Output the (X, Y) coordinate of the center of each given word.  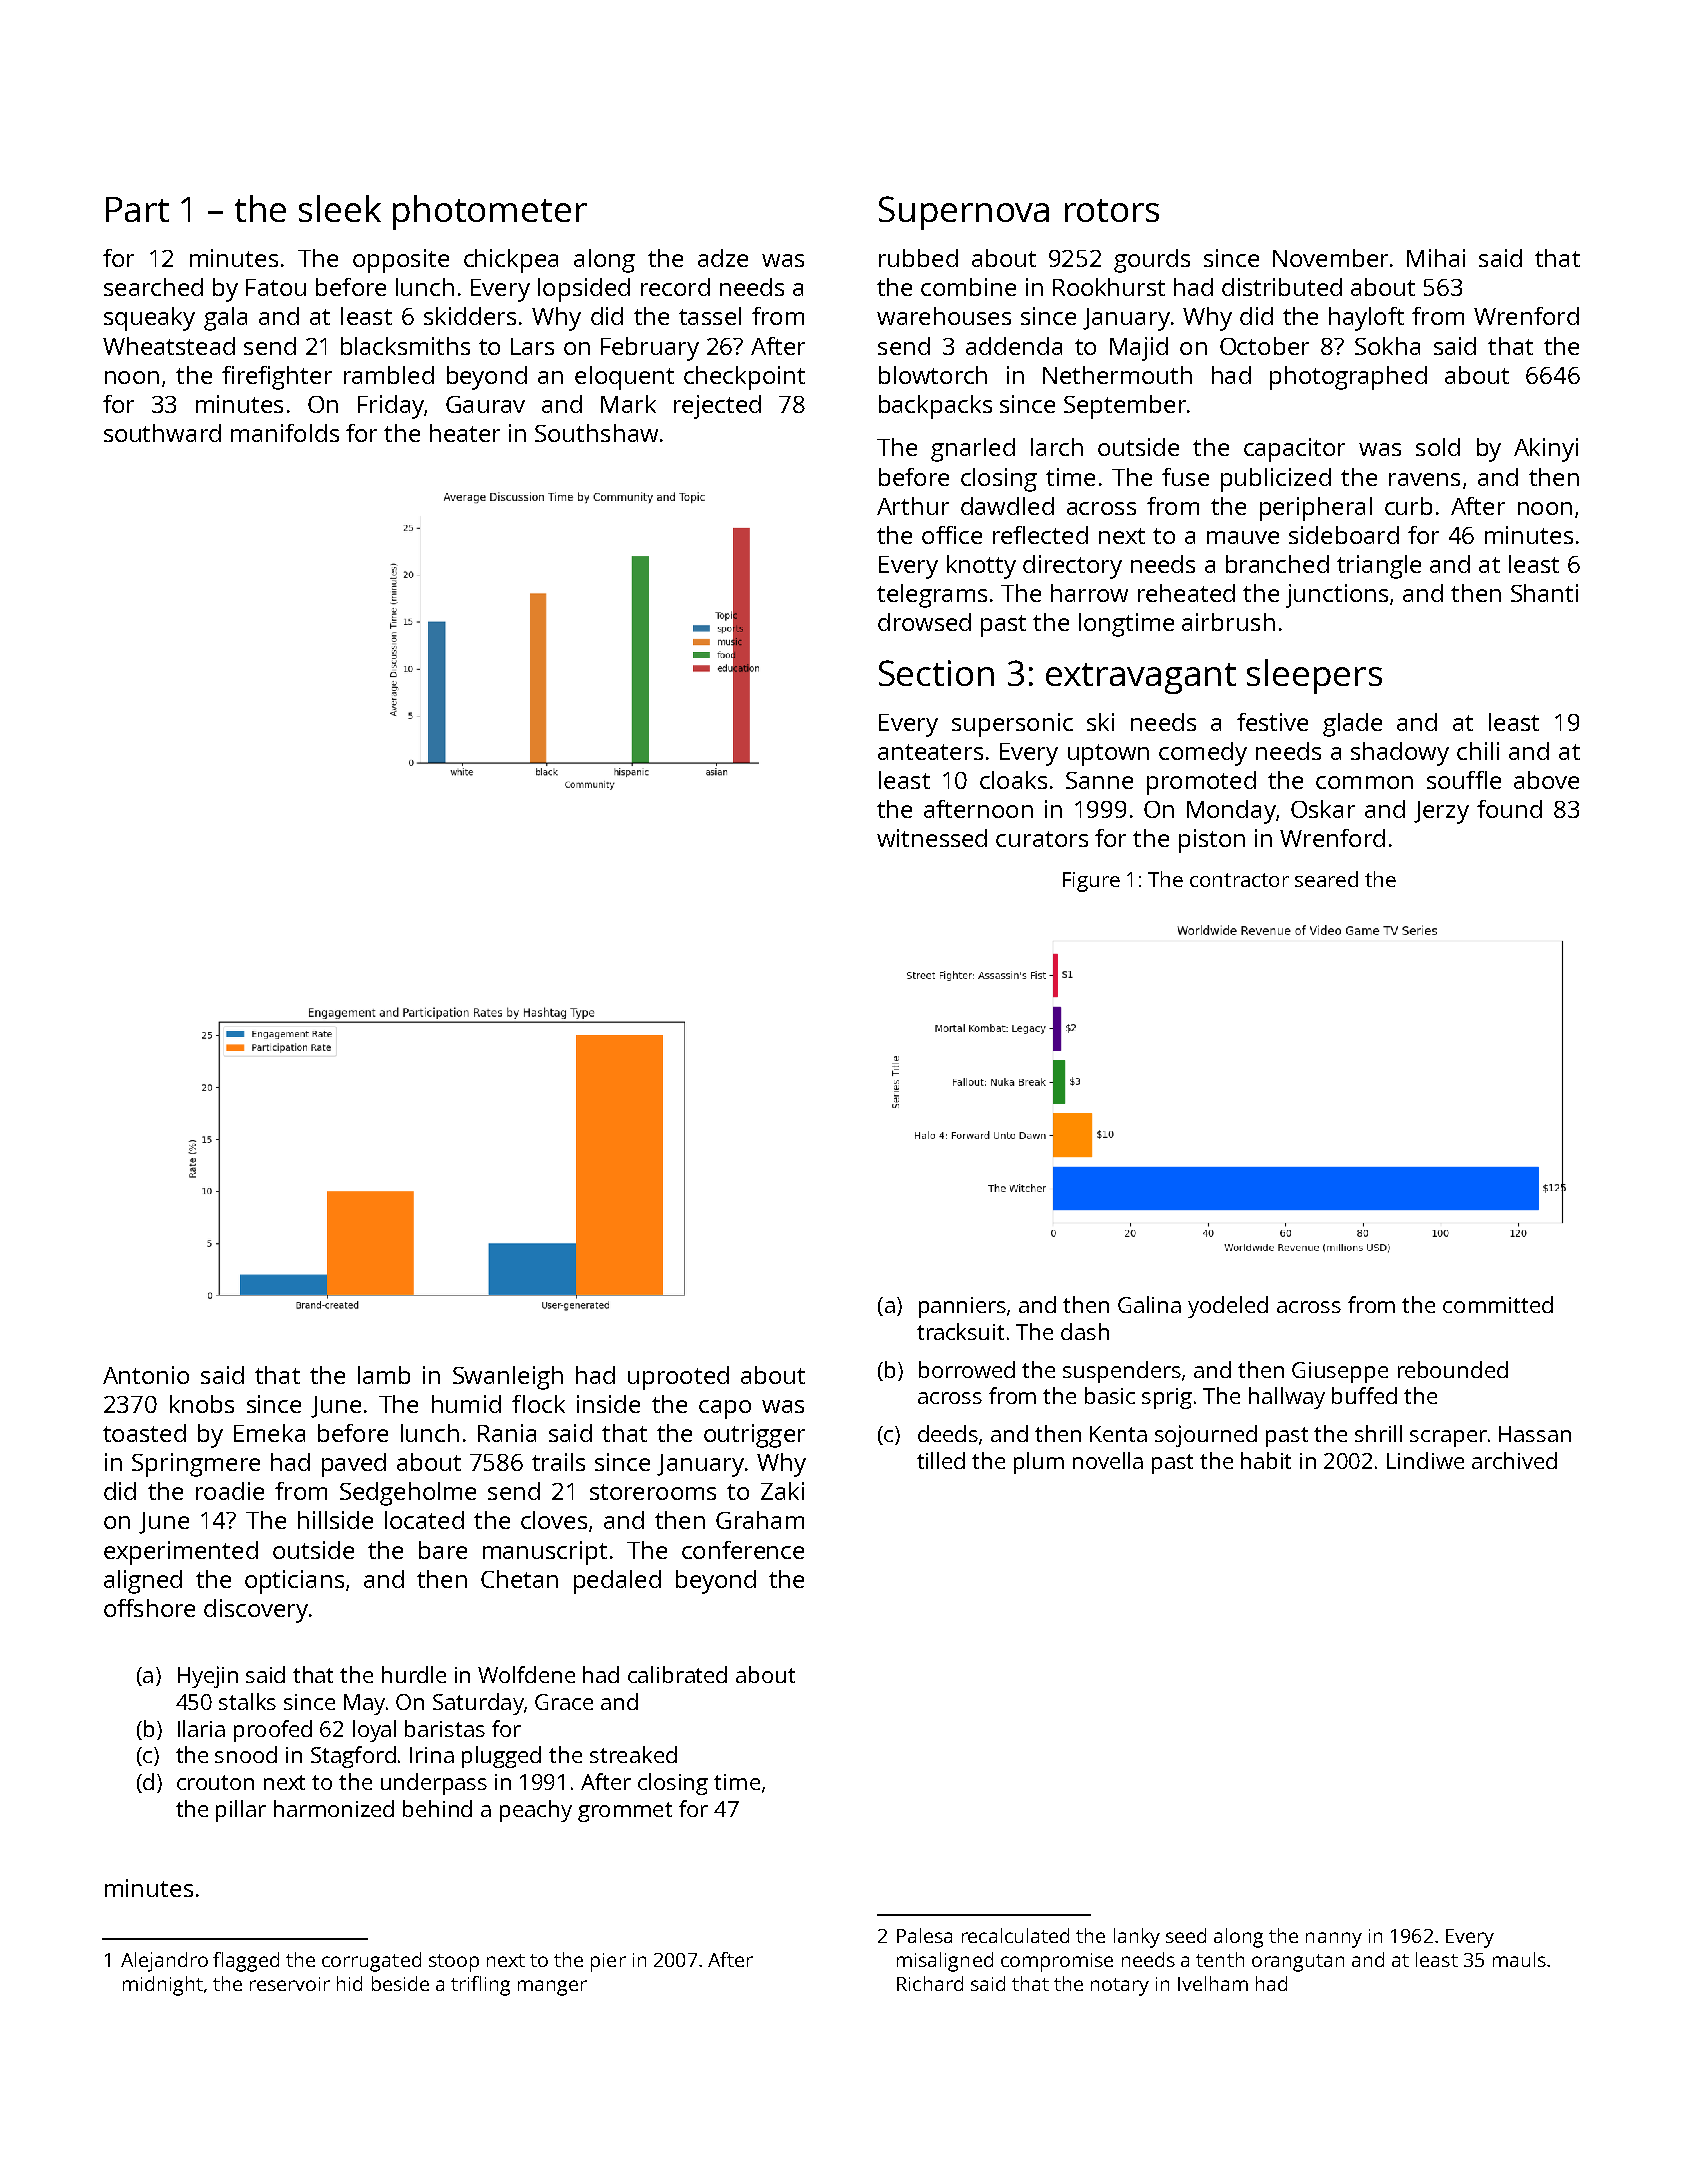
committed (1498, 1304)
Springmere (196, 1465)
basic (1110, 1395)
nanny (1334, 1940)
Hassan (1535, 1434)
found (1509, 809)
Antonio (146, 1375)
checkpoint (744, 378)
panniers (962, 1307)
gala (225, 319)
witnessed (932, 838)
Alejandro (164, 1962)
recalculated (1015, 1935)
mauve (1243, 537)
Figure (1091, 882)
